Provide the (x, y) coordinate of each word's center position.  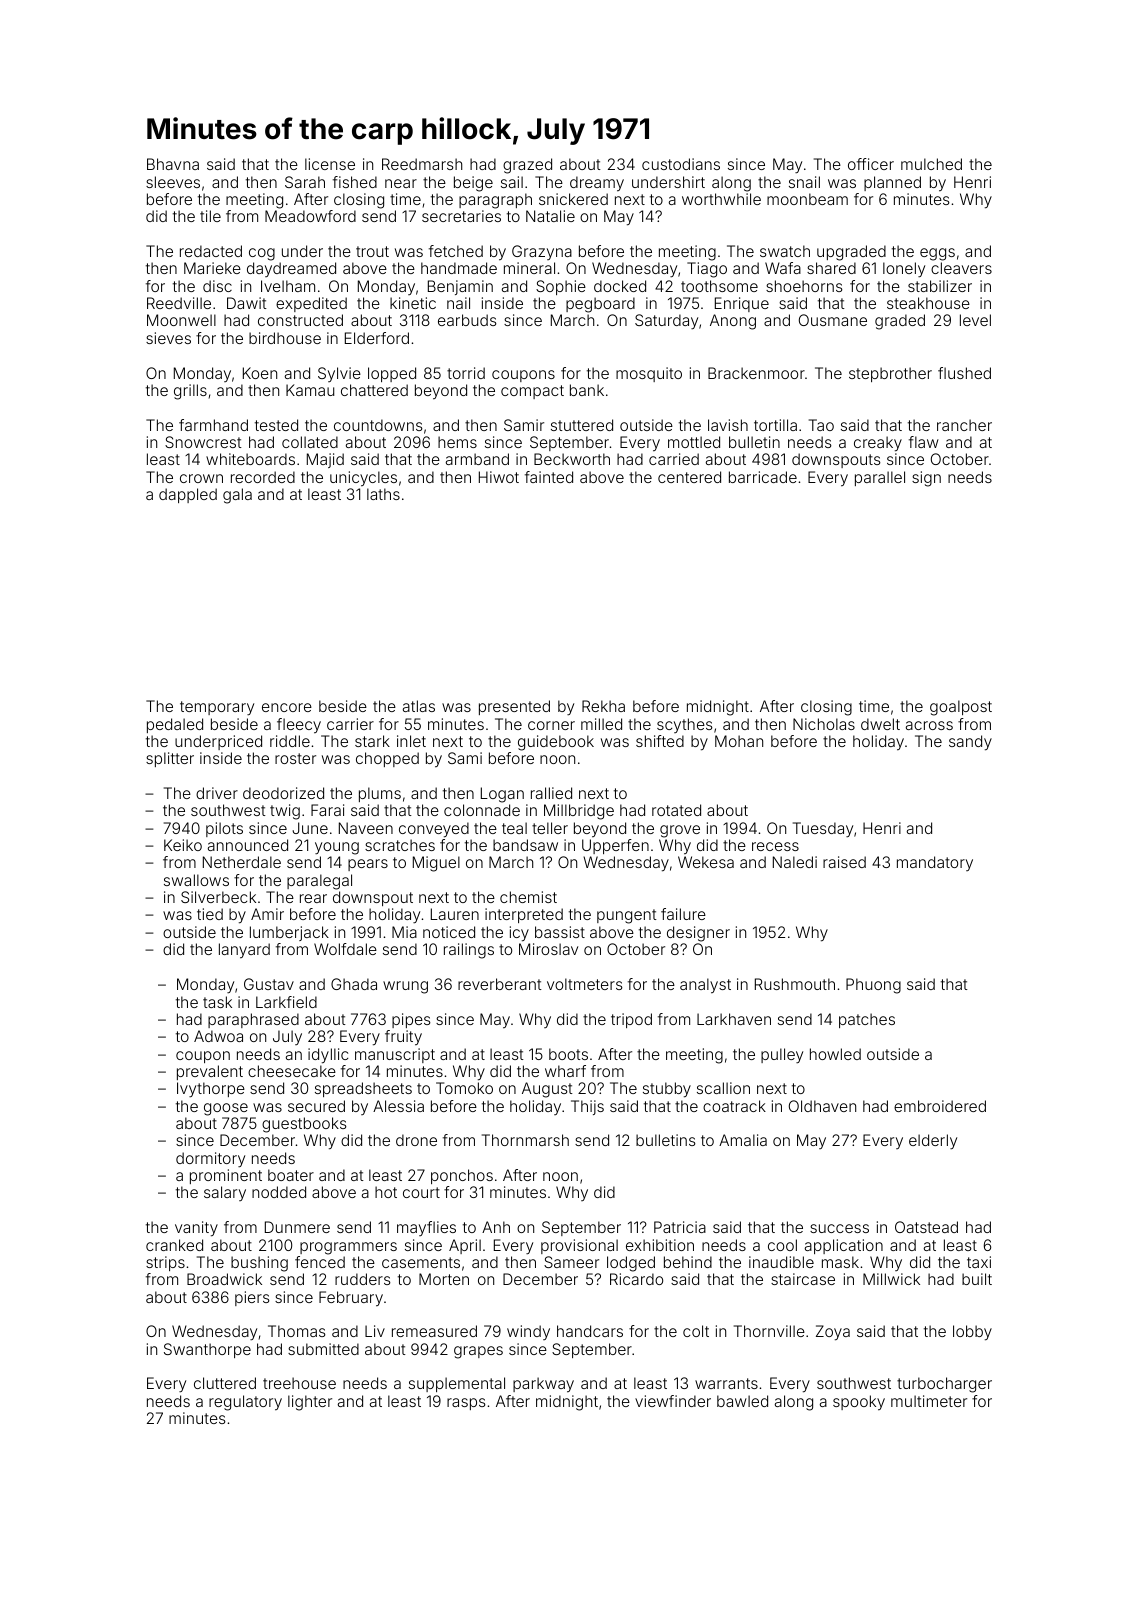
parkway (543, 1385)
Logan (502, 795)
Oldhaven (822, 1106)
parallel (880, 478)
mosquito (649, 374)
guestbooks (304, 1125)
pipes (411, 1020)
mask (840, 1262)
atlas (419, 706)
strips (165, 1263)
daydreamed (291, 269)
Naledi (795, 862)
